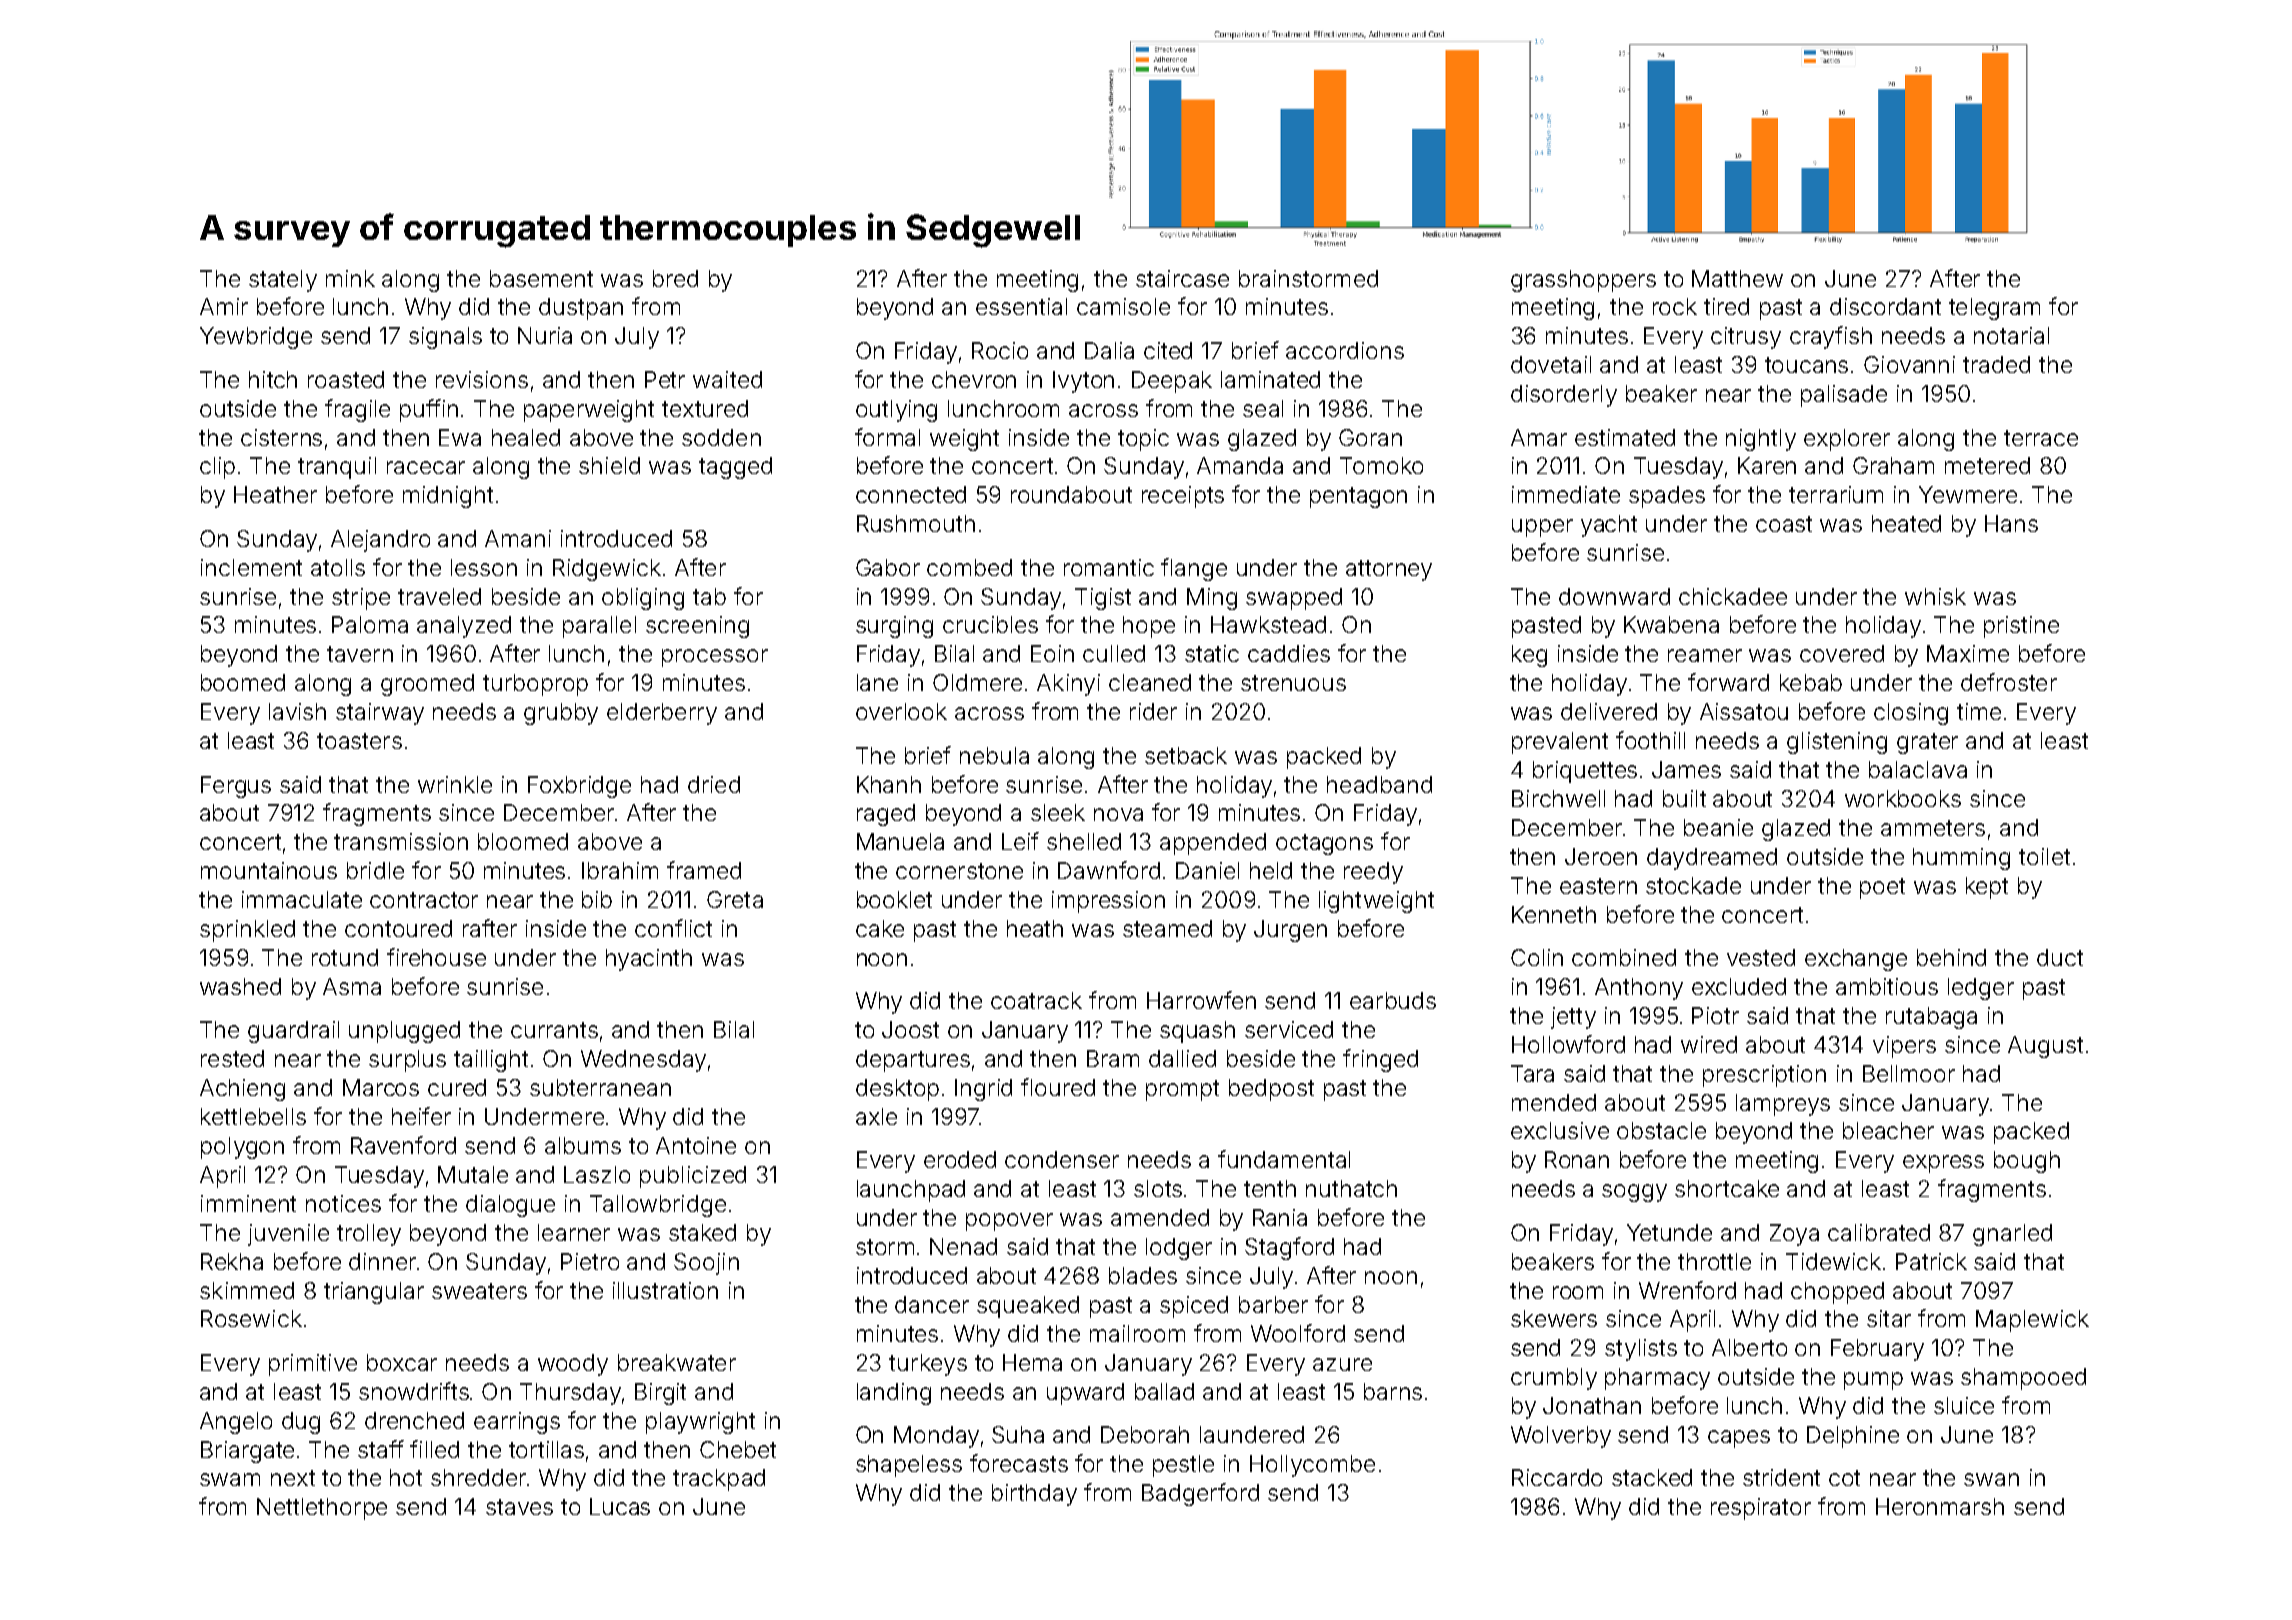  What do you see at coordinates (541, 278) in the page?
I see `basement` at bounding box center [541, 278].
